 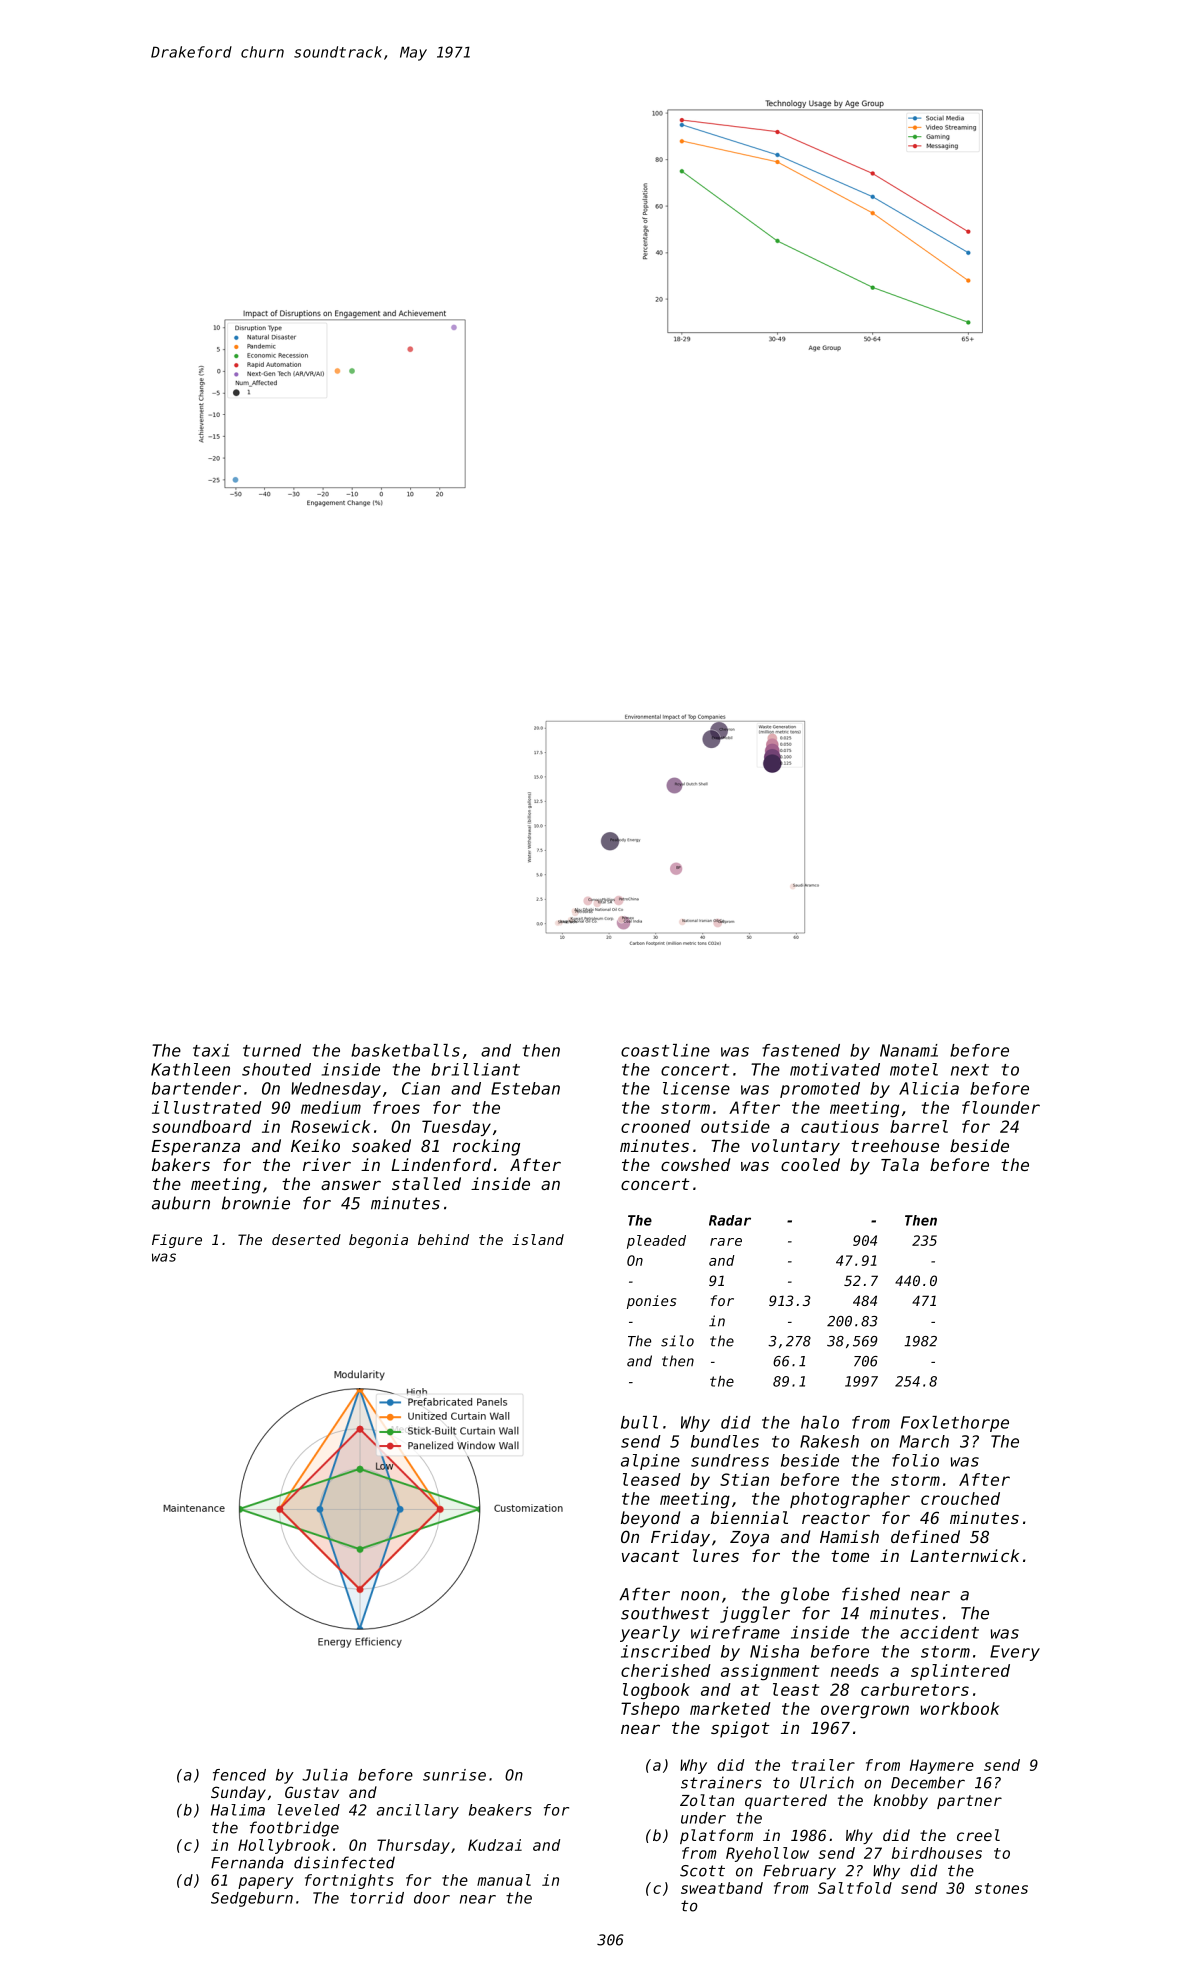 What do you see at coordinates (377, 1898) in the screenshot?
I see `torrid` at bounding box center [377, 1898].
